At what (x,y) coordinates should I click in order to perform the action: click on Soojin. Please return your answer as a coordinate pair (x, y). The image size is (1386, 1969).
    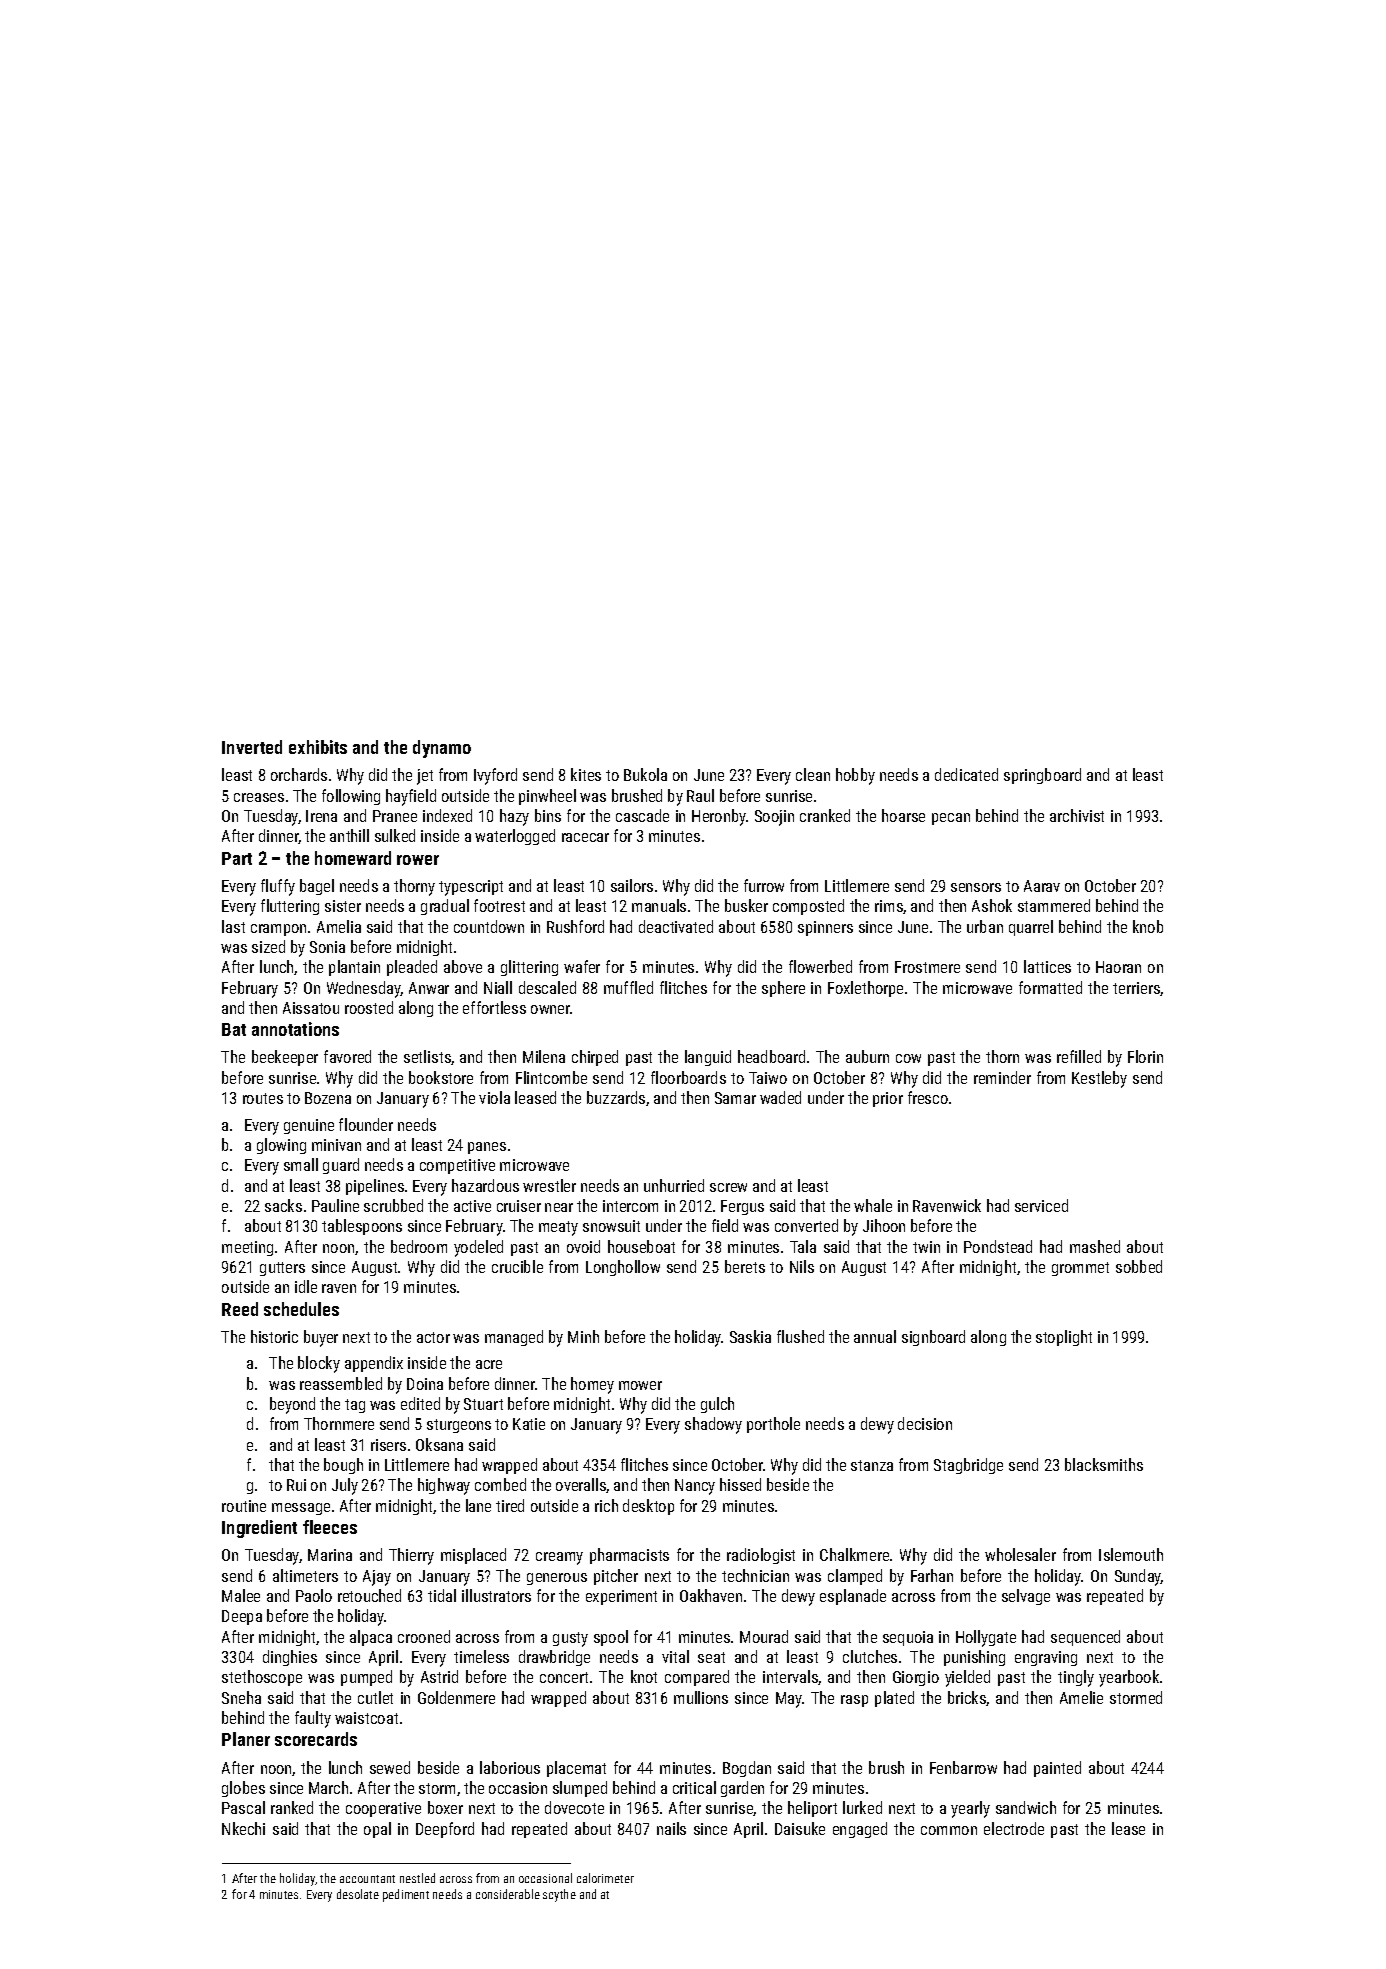
    Looking at the image, I should click on (774, 818).
